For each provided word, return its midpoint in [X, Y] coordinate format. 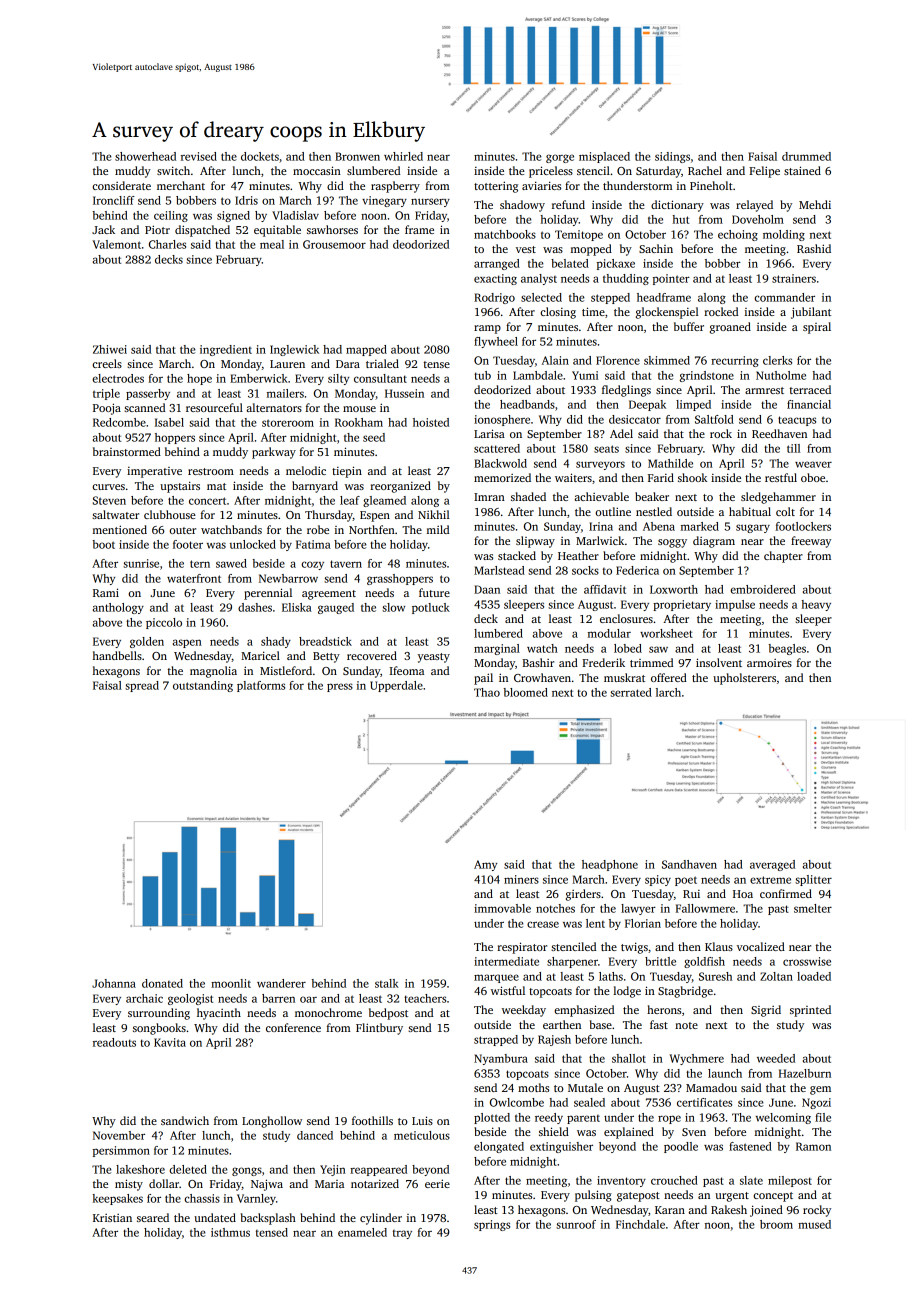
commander [784, 297]
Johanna [114, 983]
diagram [714, 542]
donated [162, 983]
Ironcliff [114, 200]
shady [276, 642]
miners [521, 879]
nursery [430, 202]
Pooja [107, 409]
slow [393, 607]
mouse [359, 409]
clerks [777, 360]
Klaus [719, 946]
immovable [502, 908]
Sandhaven [689, 864]
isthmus [230, 1232]
